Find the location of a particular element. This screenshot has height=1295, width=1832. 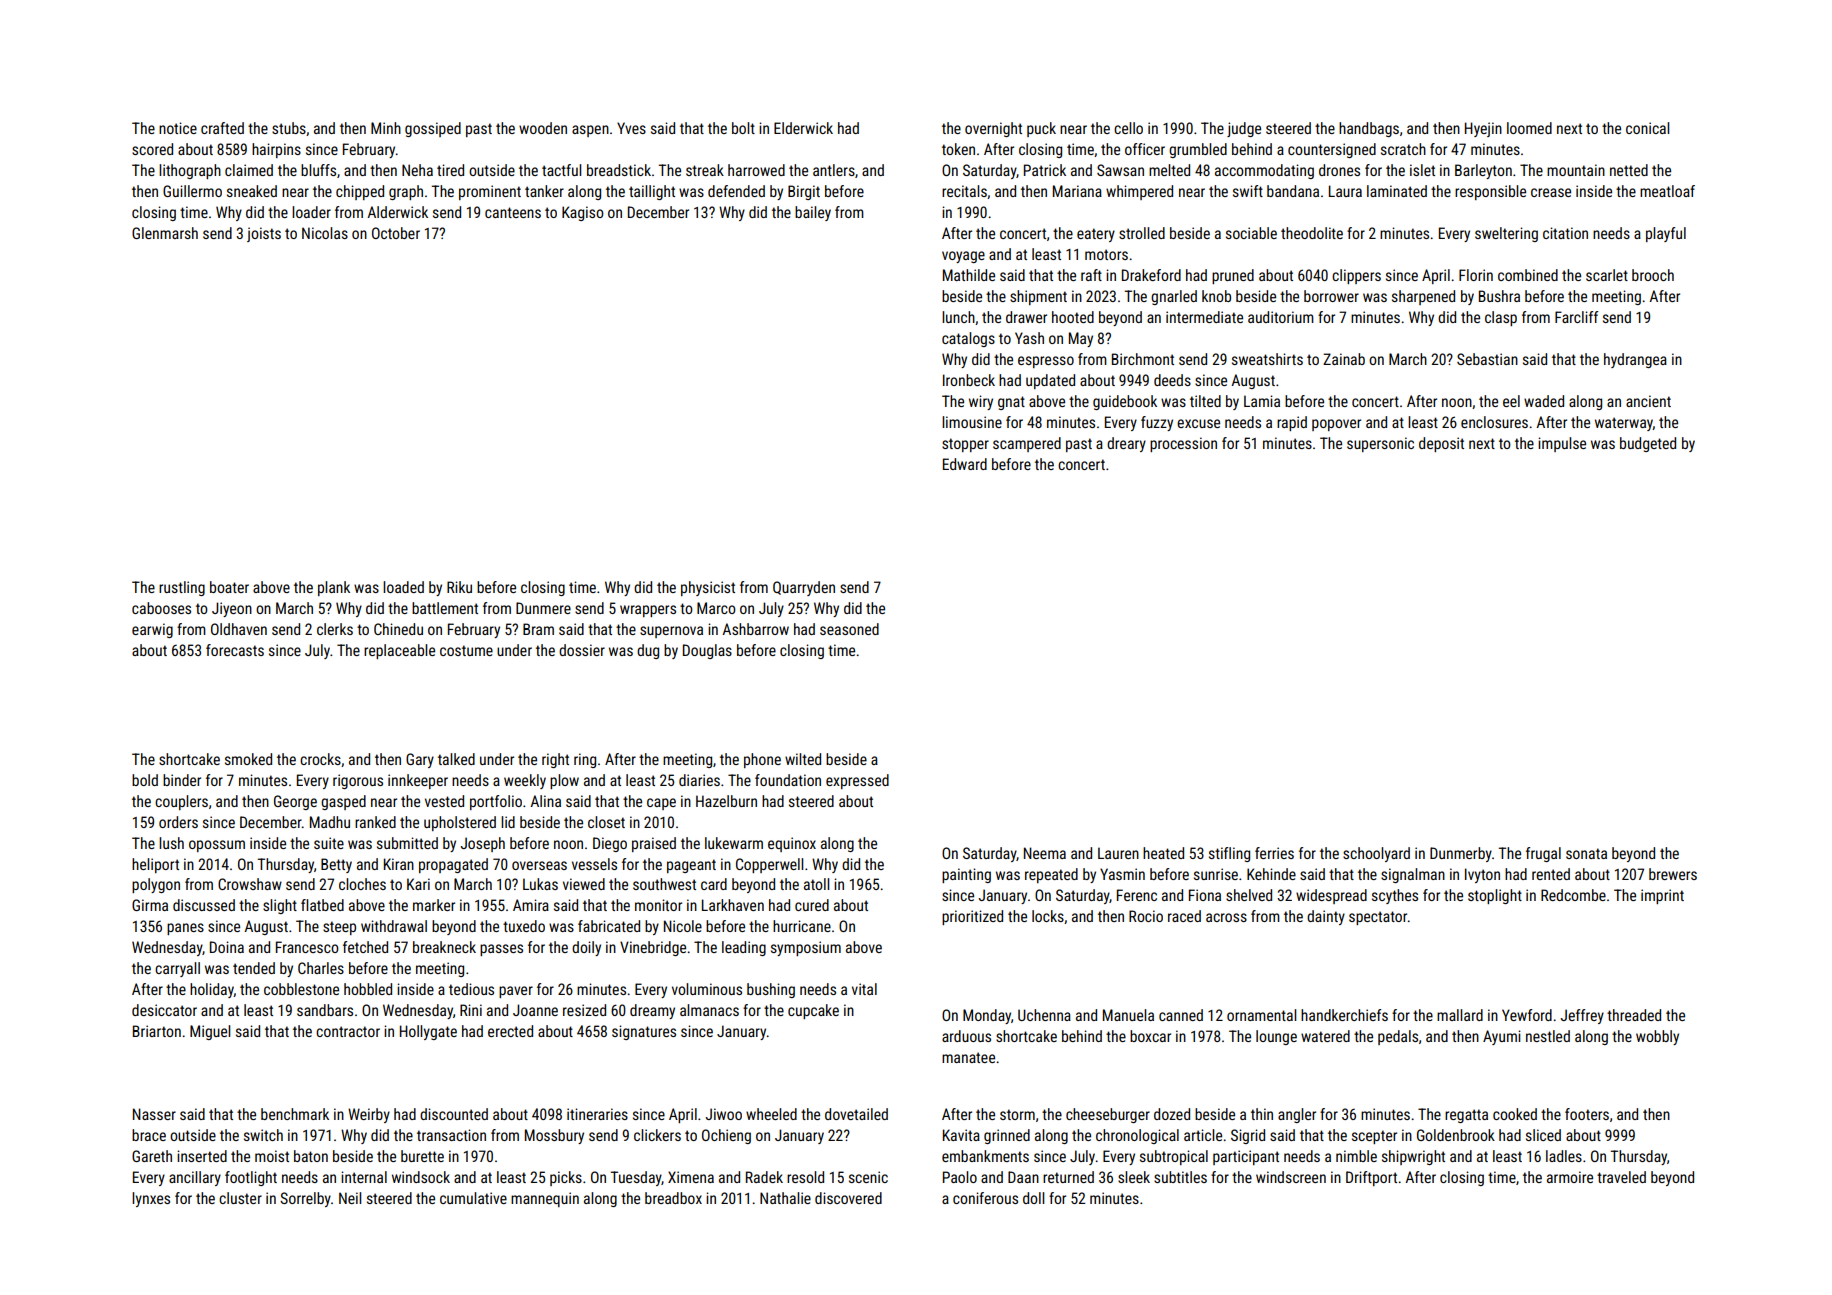

returned is located at coordinates (1068, 1177).
